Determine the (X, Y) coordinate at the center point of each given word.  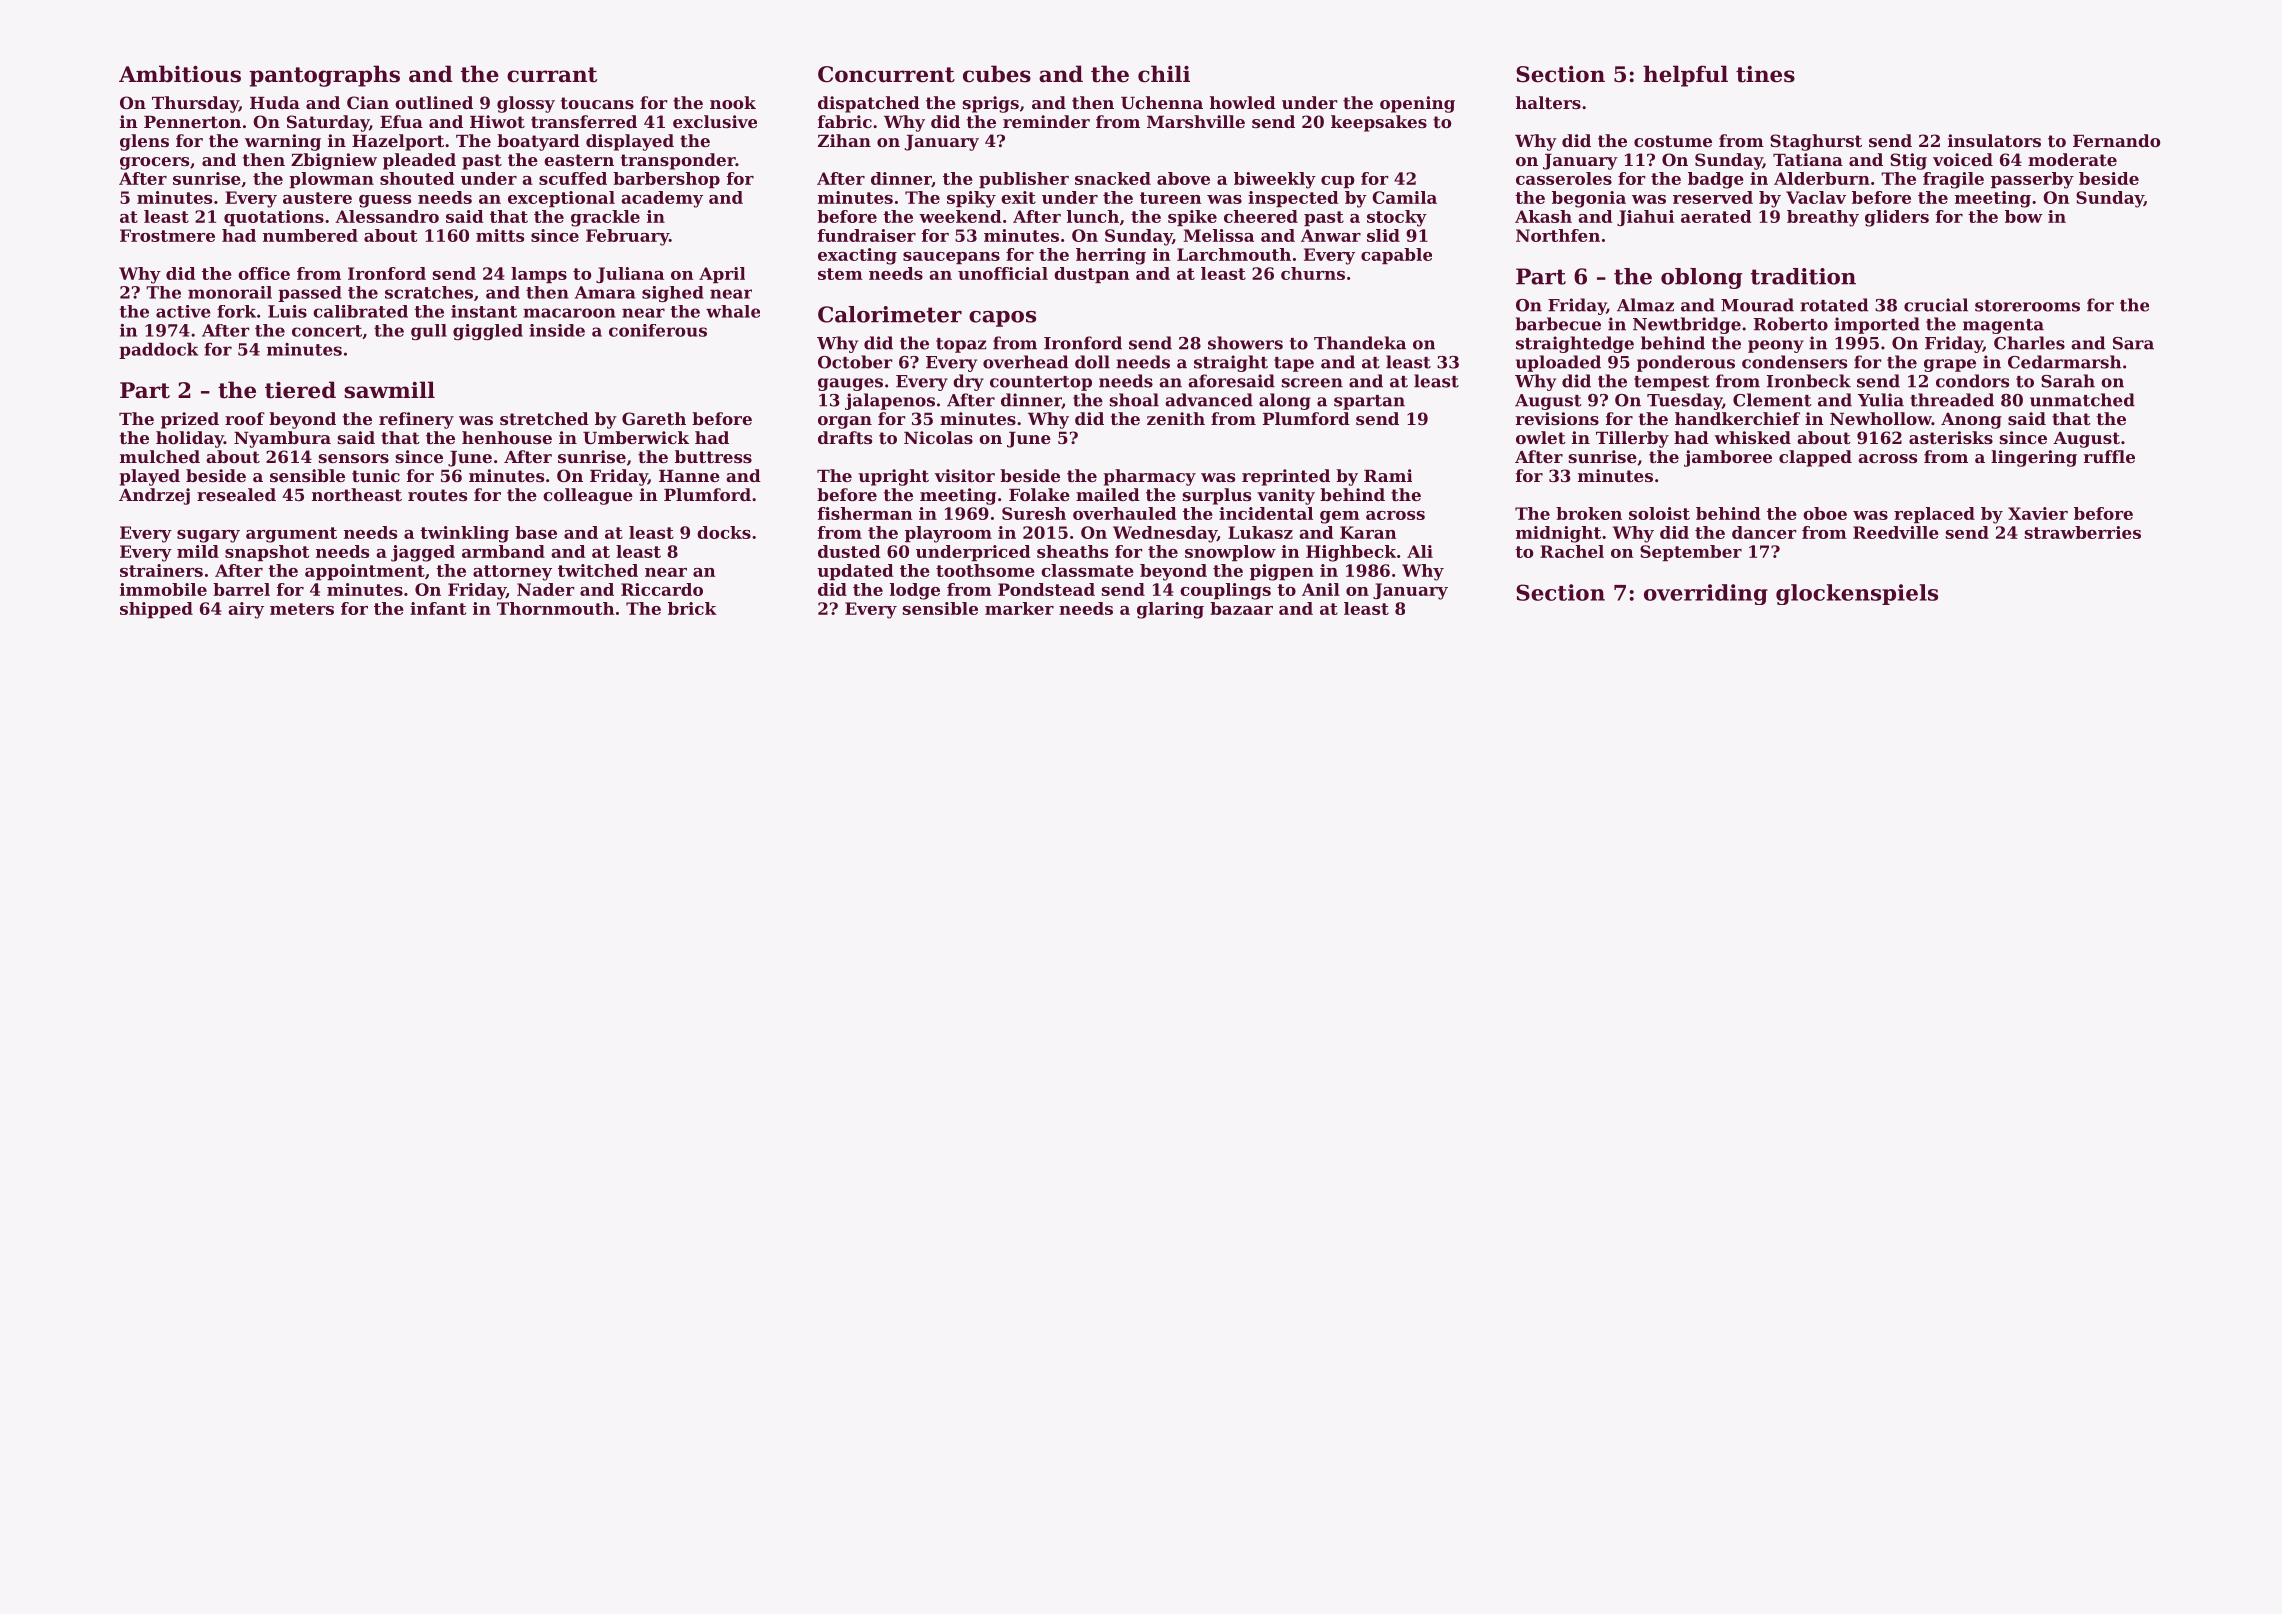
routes (437, 495)
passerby (2032, 180)
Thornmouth (555, 608)
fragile (1953, 180)
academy (662, 199)
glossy (526, 104)
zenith (1176, 418)
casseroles (1564, 178)
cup (1338, 182)
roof (245, 418)
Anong (1971, 421)
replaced (1934, 515)
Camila (1404, 197)
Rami (1388, 475)
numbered (310, 235)
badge (1716, 180)
